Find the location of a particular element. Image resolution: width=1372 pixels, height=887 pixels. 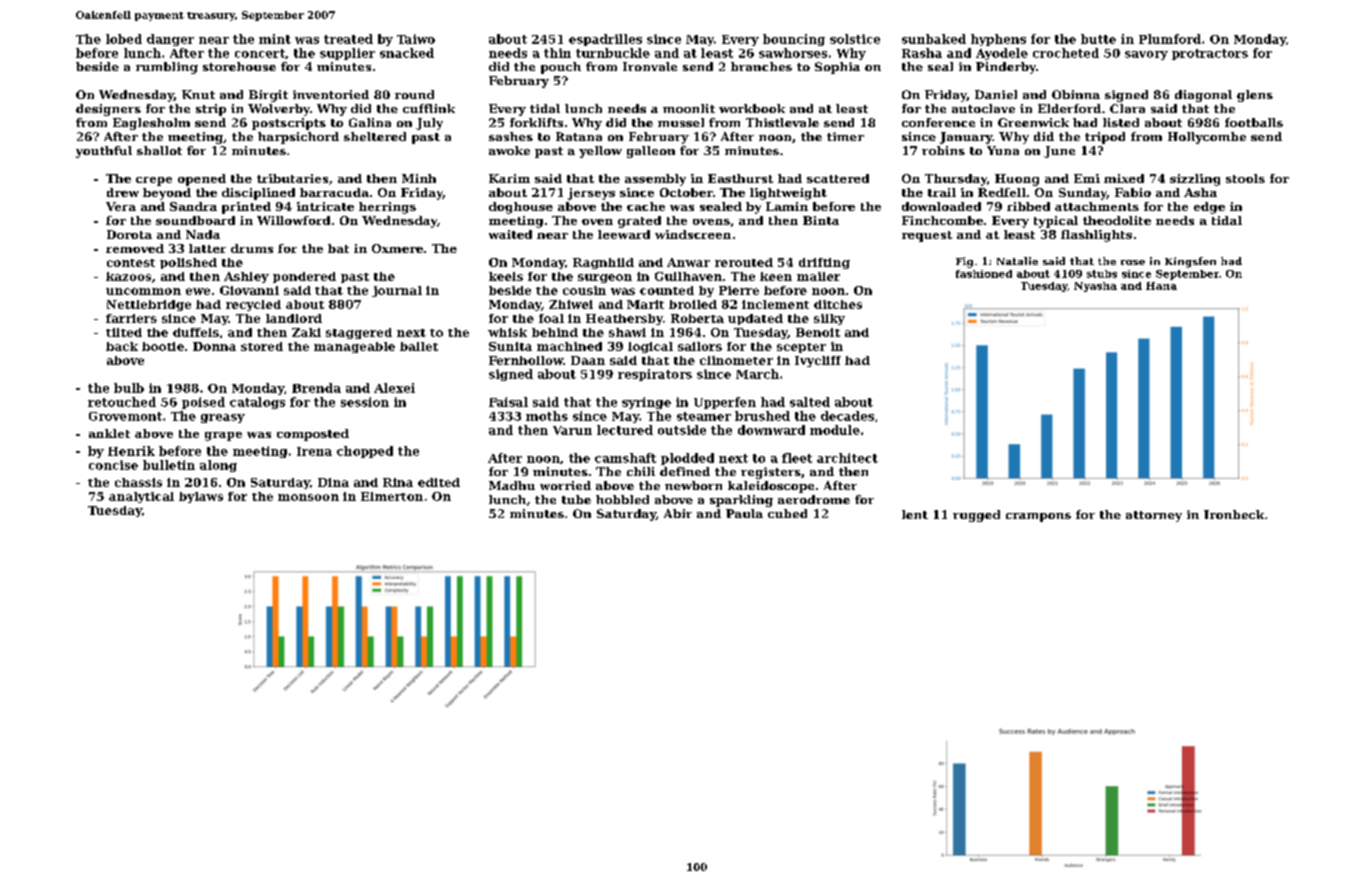

youthful is located at coordinates (104, 152).
